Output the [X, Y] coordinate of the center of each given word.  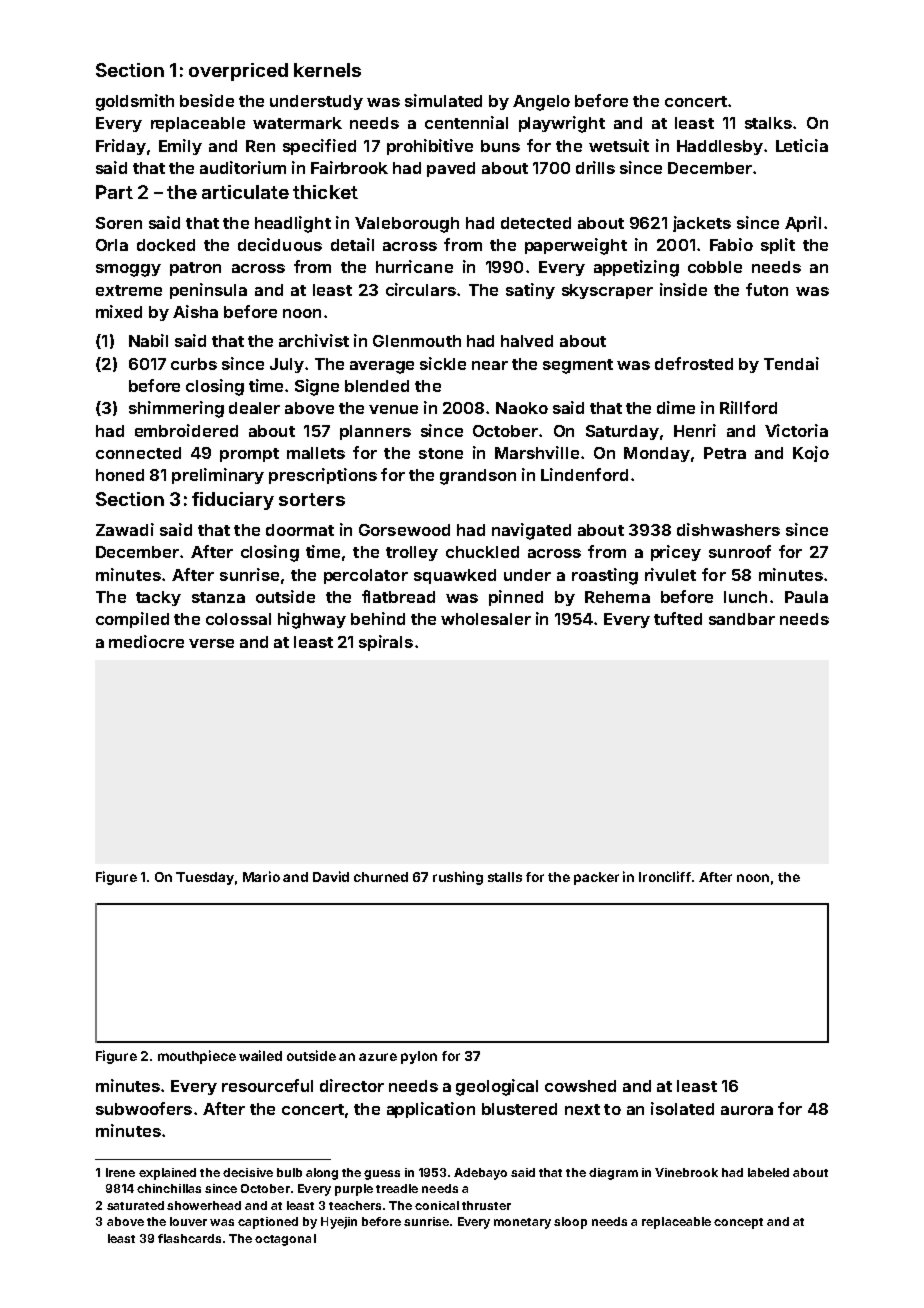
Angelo [541, 103]
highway [312, 620]
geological [497, 1087]
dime [676, 407]
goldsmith [135, 102]
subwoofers [144, 1108]
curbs [194, 364]
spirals [386, 643]
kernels [327, 70]
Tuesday [205, 878]
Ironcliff [665, 876]
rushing [458, 878]
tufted [678, 618]
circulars [421, 289]
